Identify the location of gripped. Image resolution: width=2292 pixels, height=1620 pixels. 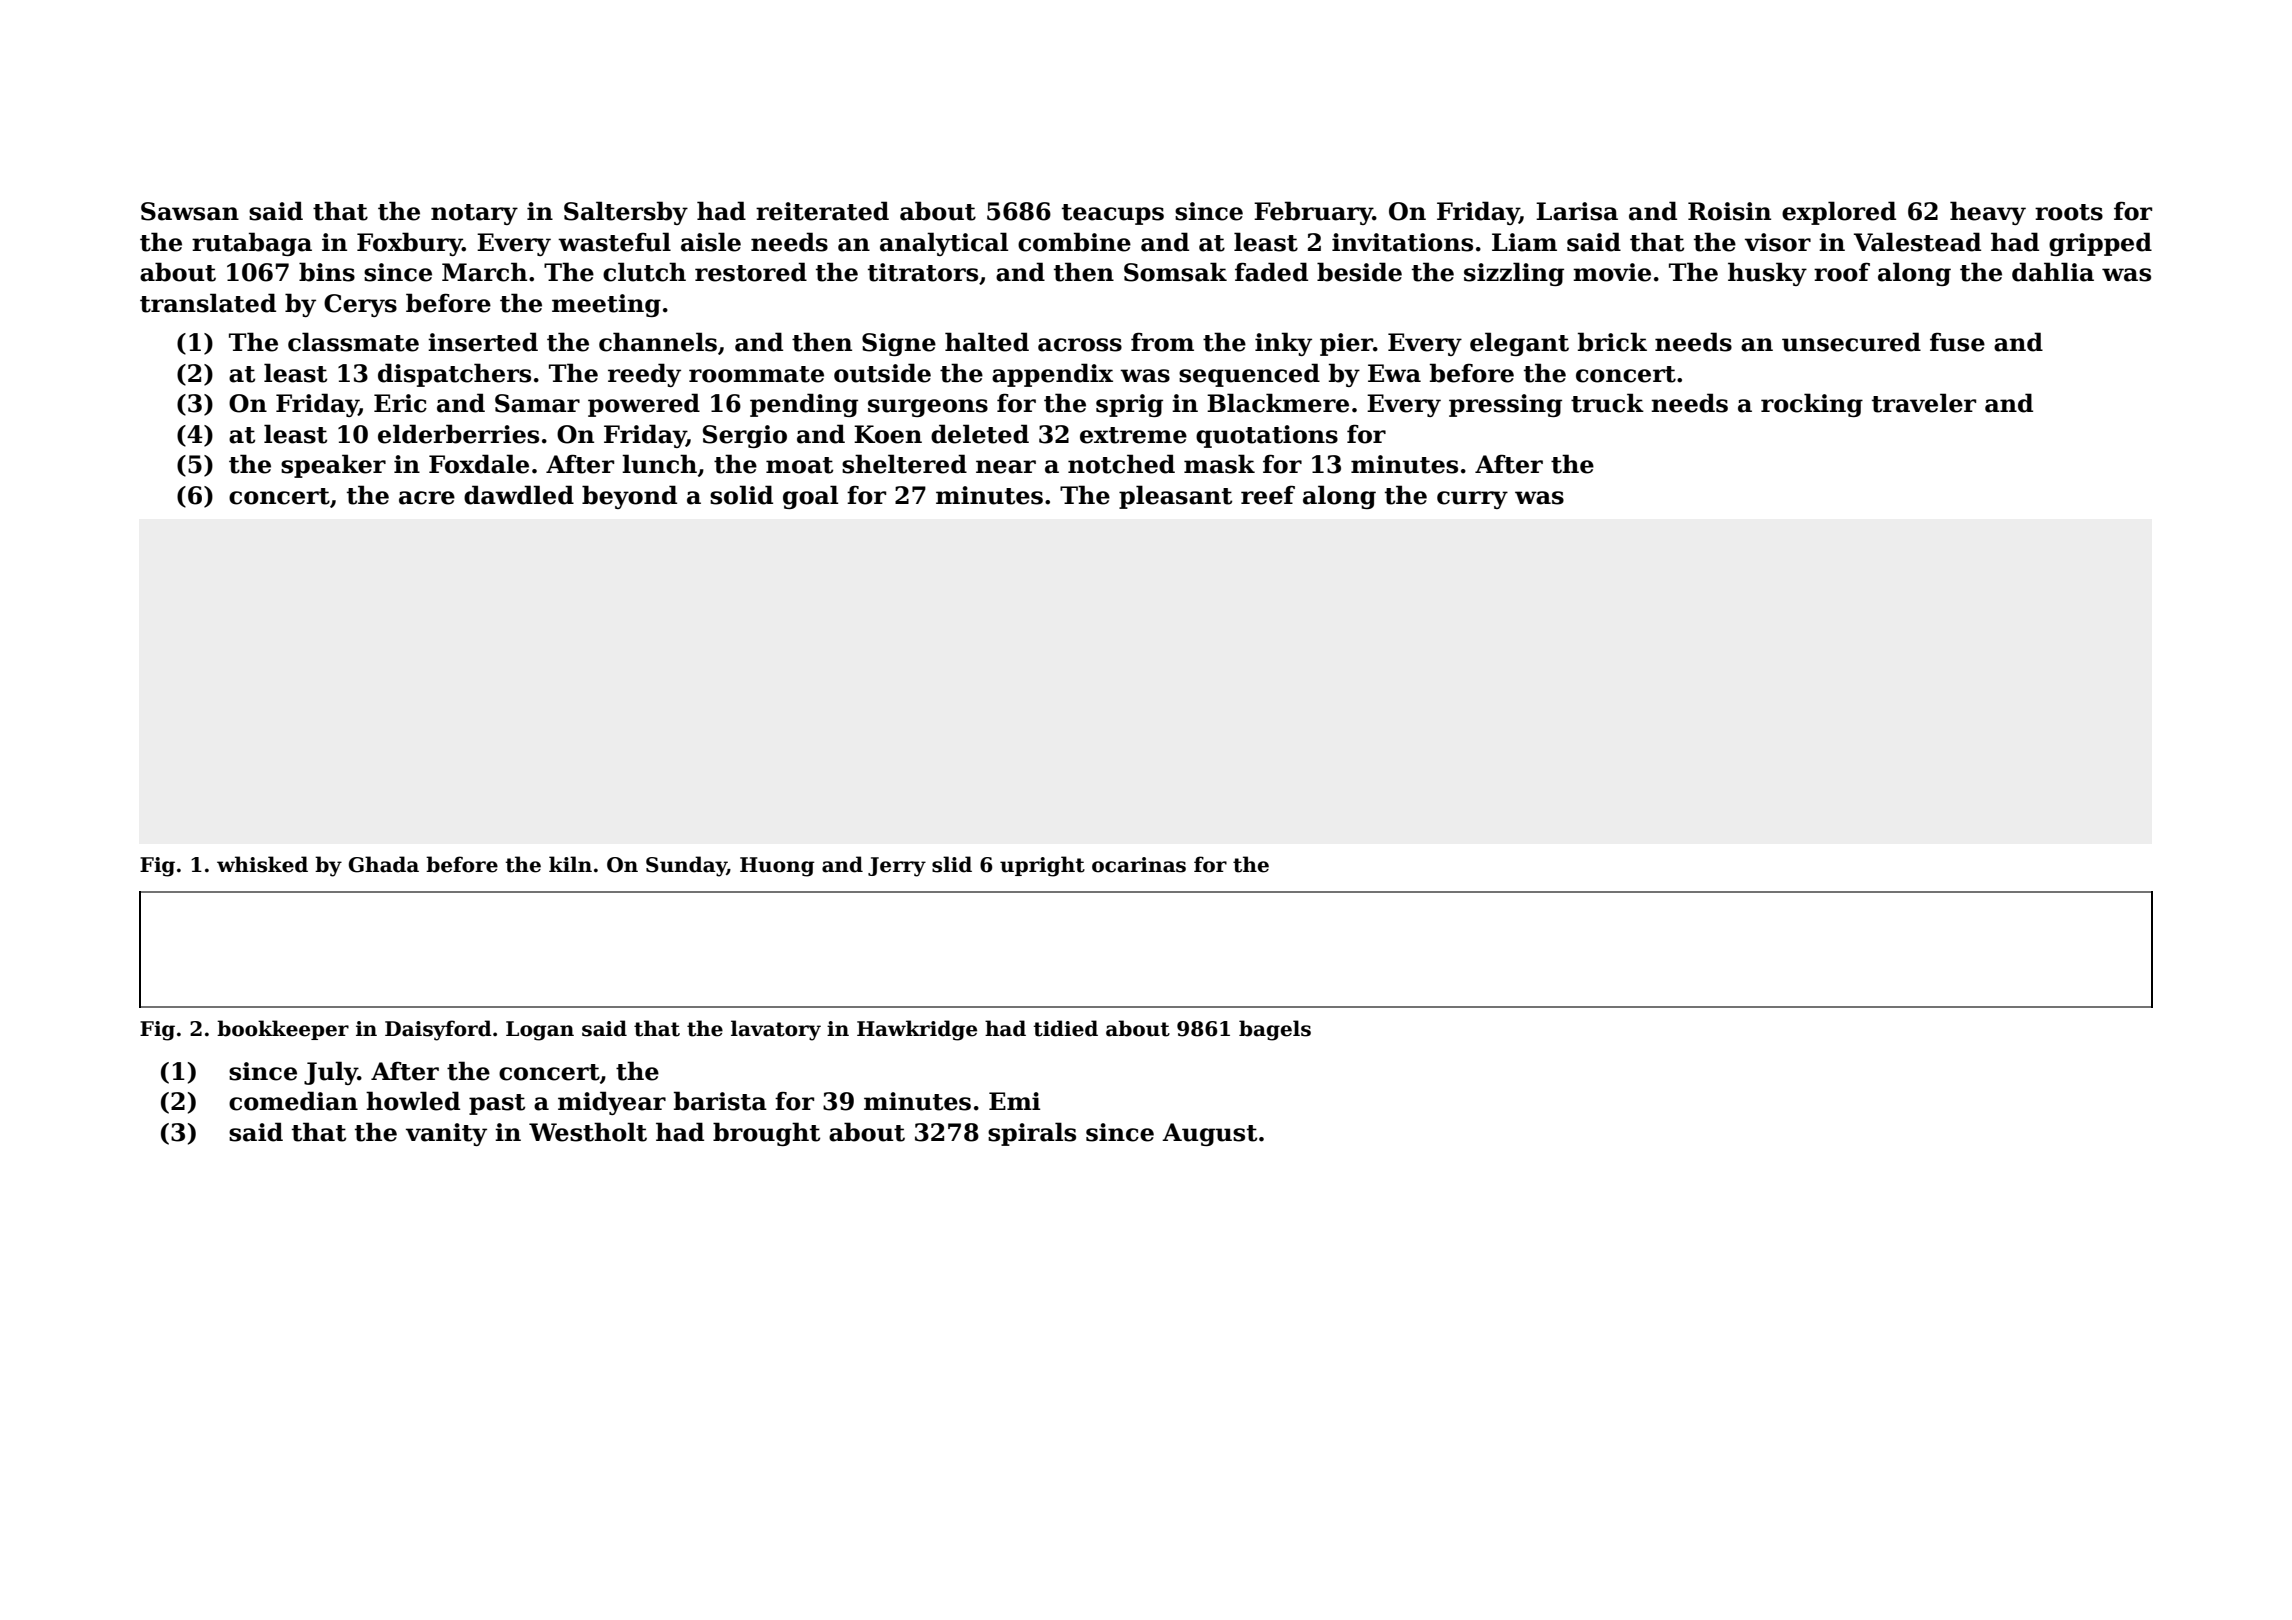
(2100, 244).
